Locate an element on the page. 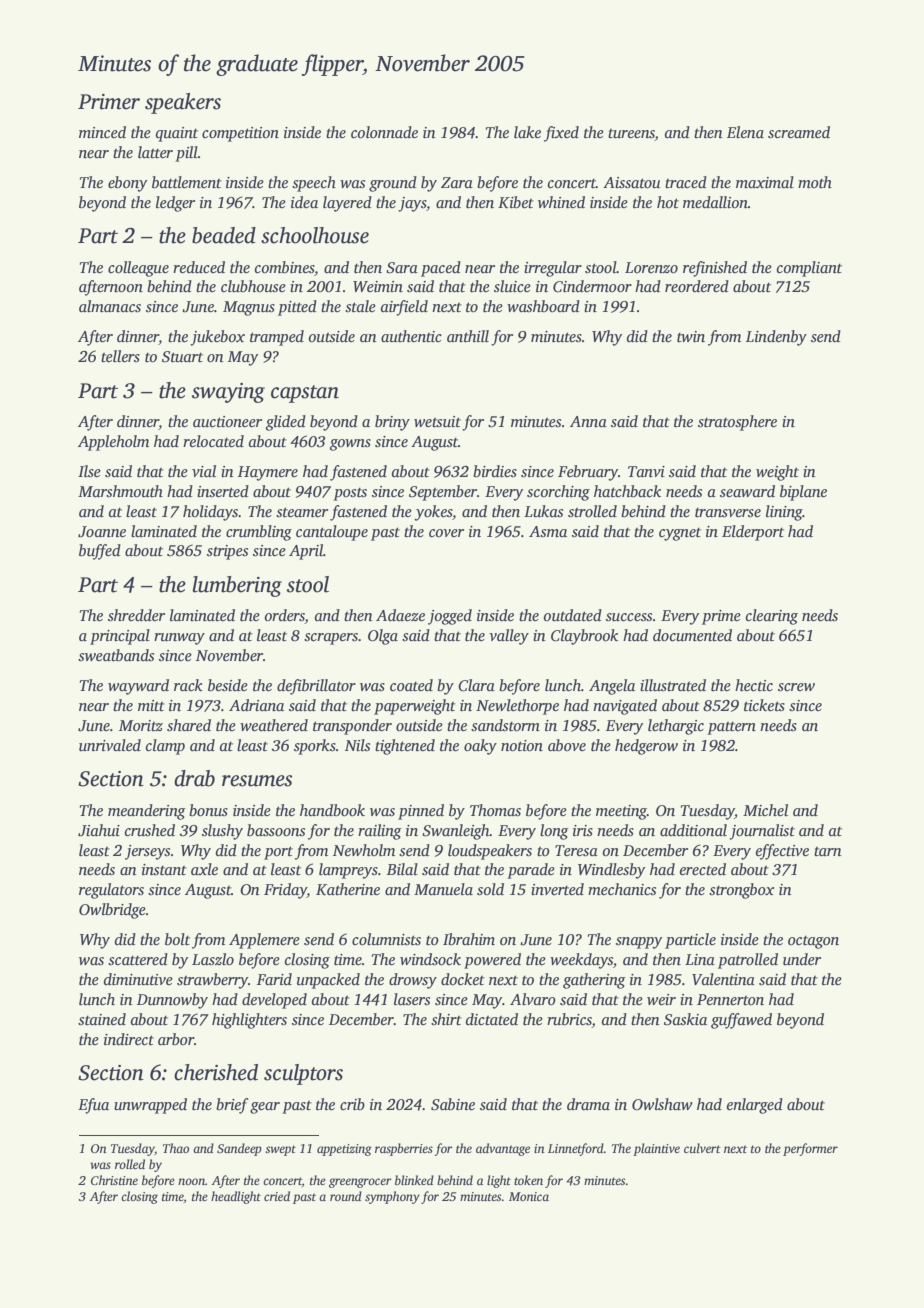 The image size is (924, 1308). screamed is located at coordinates (799, 132).
